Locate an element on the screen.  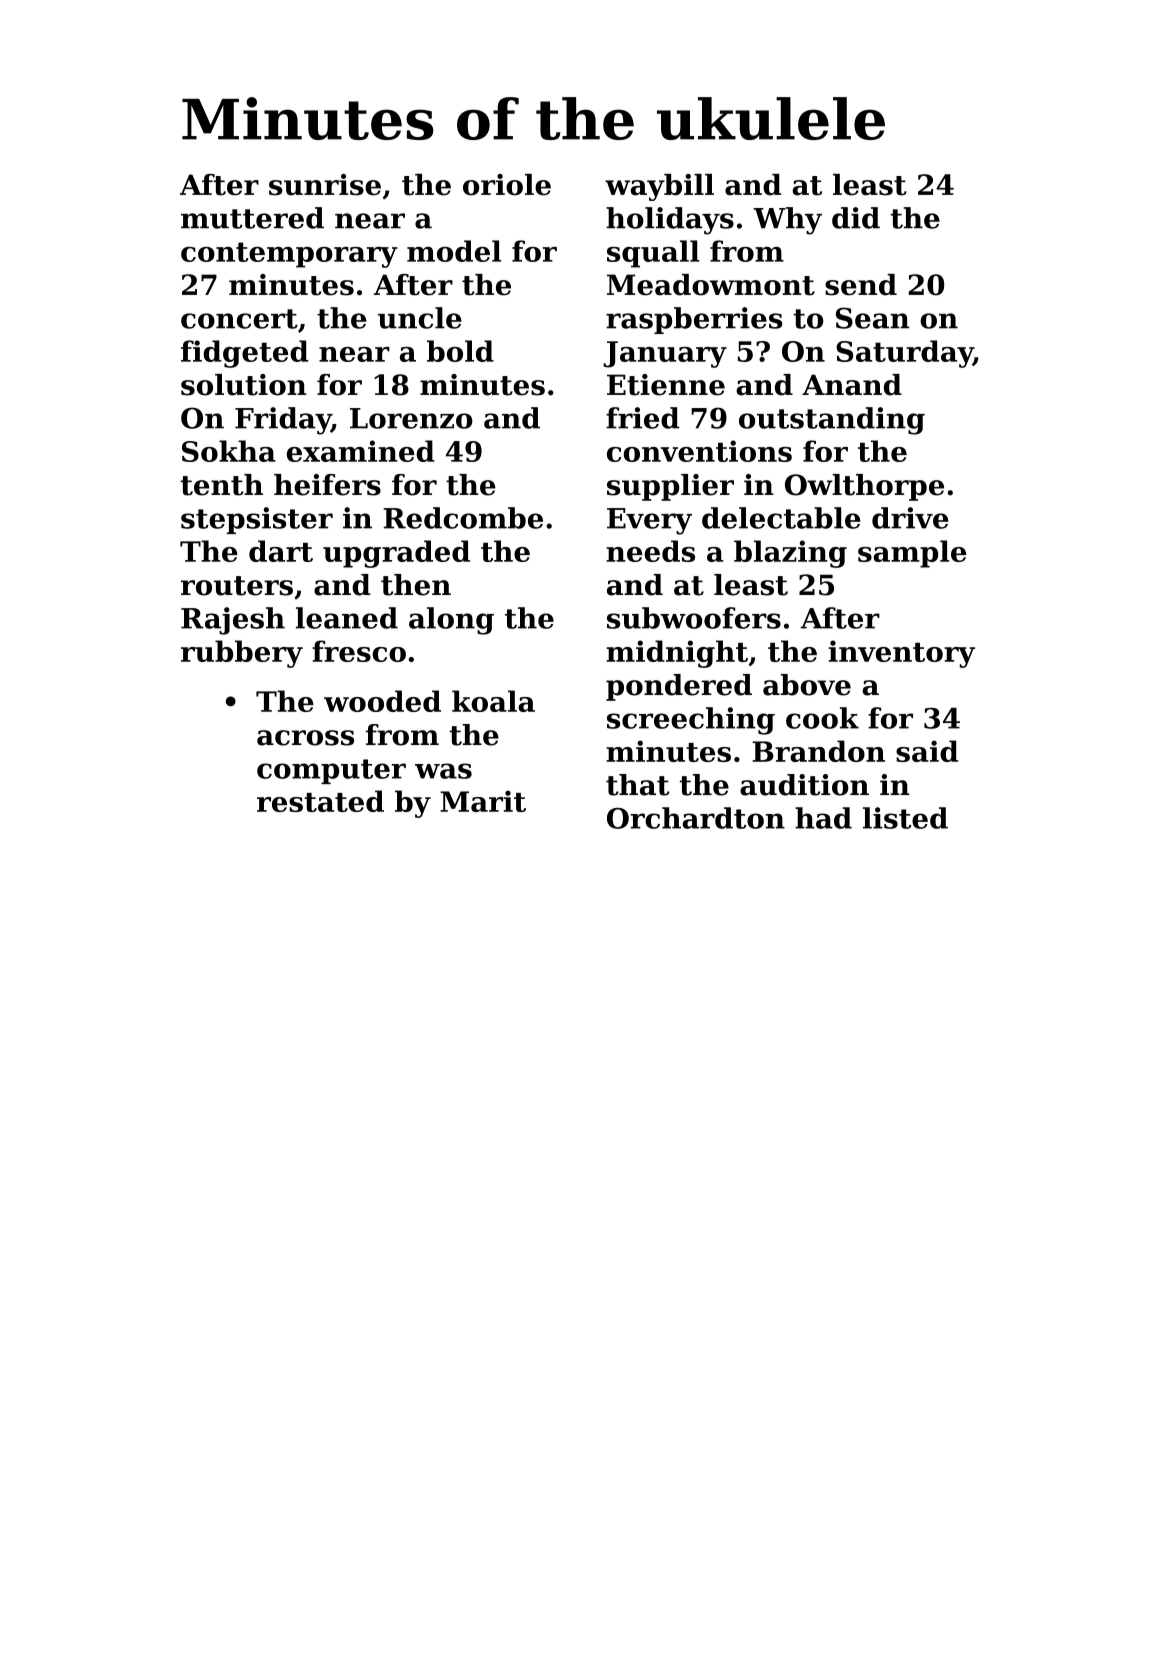
oriole is located at coordinates (507, 185).
